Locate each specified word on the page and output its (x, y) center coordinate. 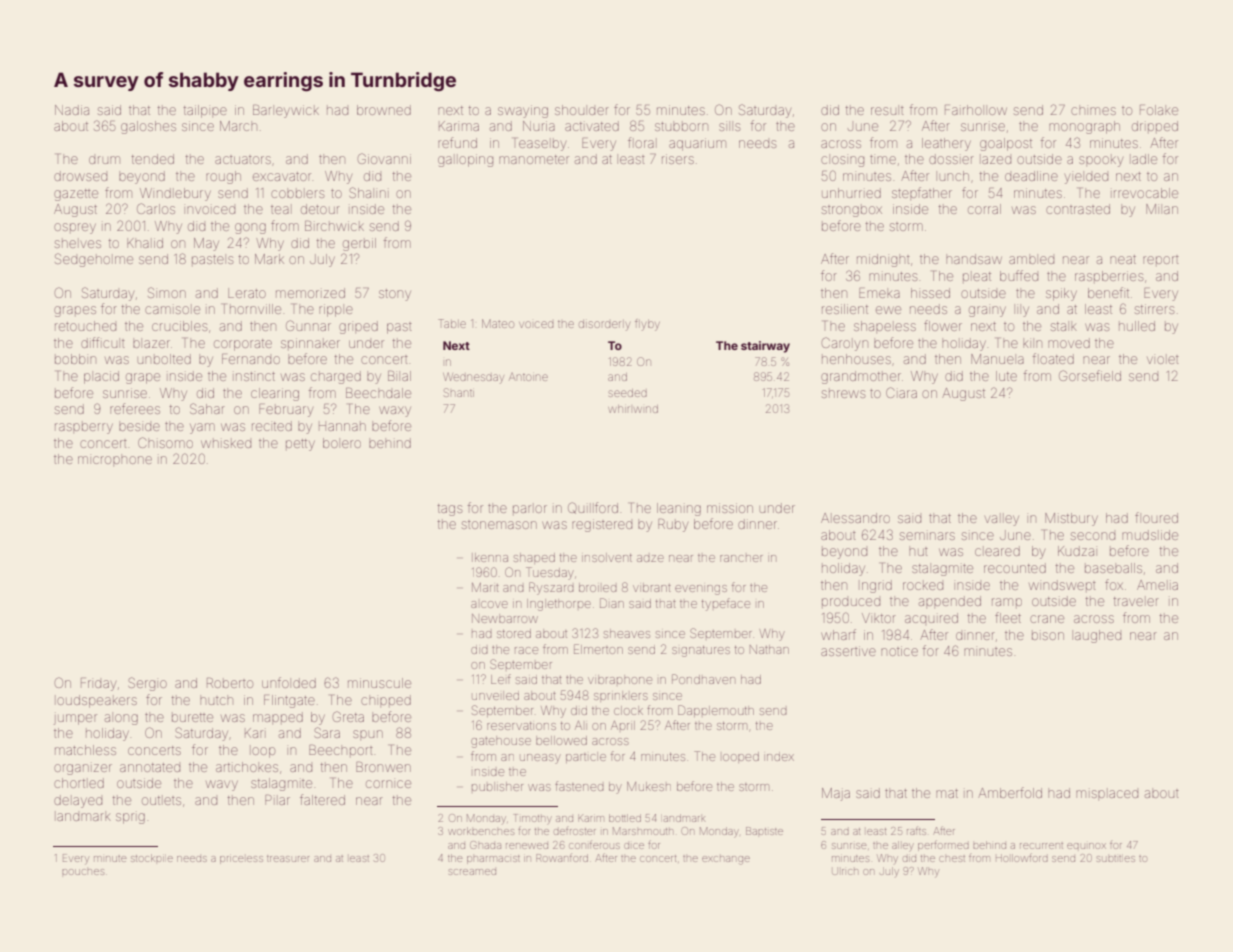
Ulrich (845, 872)
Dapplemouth (716, 711)
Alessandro (855, 518)
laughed (1098, 636)
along (121, 719)
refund (457, 142)
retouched (85, 326)
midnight (883, 260)
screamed (472, 872)
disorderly (604, 325)
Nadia (72, 110)
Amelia (1157, 585)
